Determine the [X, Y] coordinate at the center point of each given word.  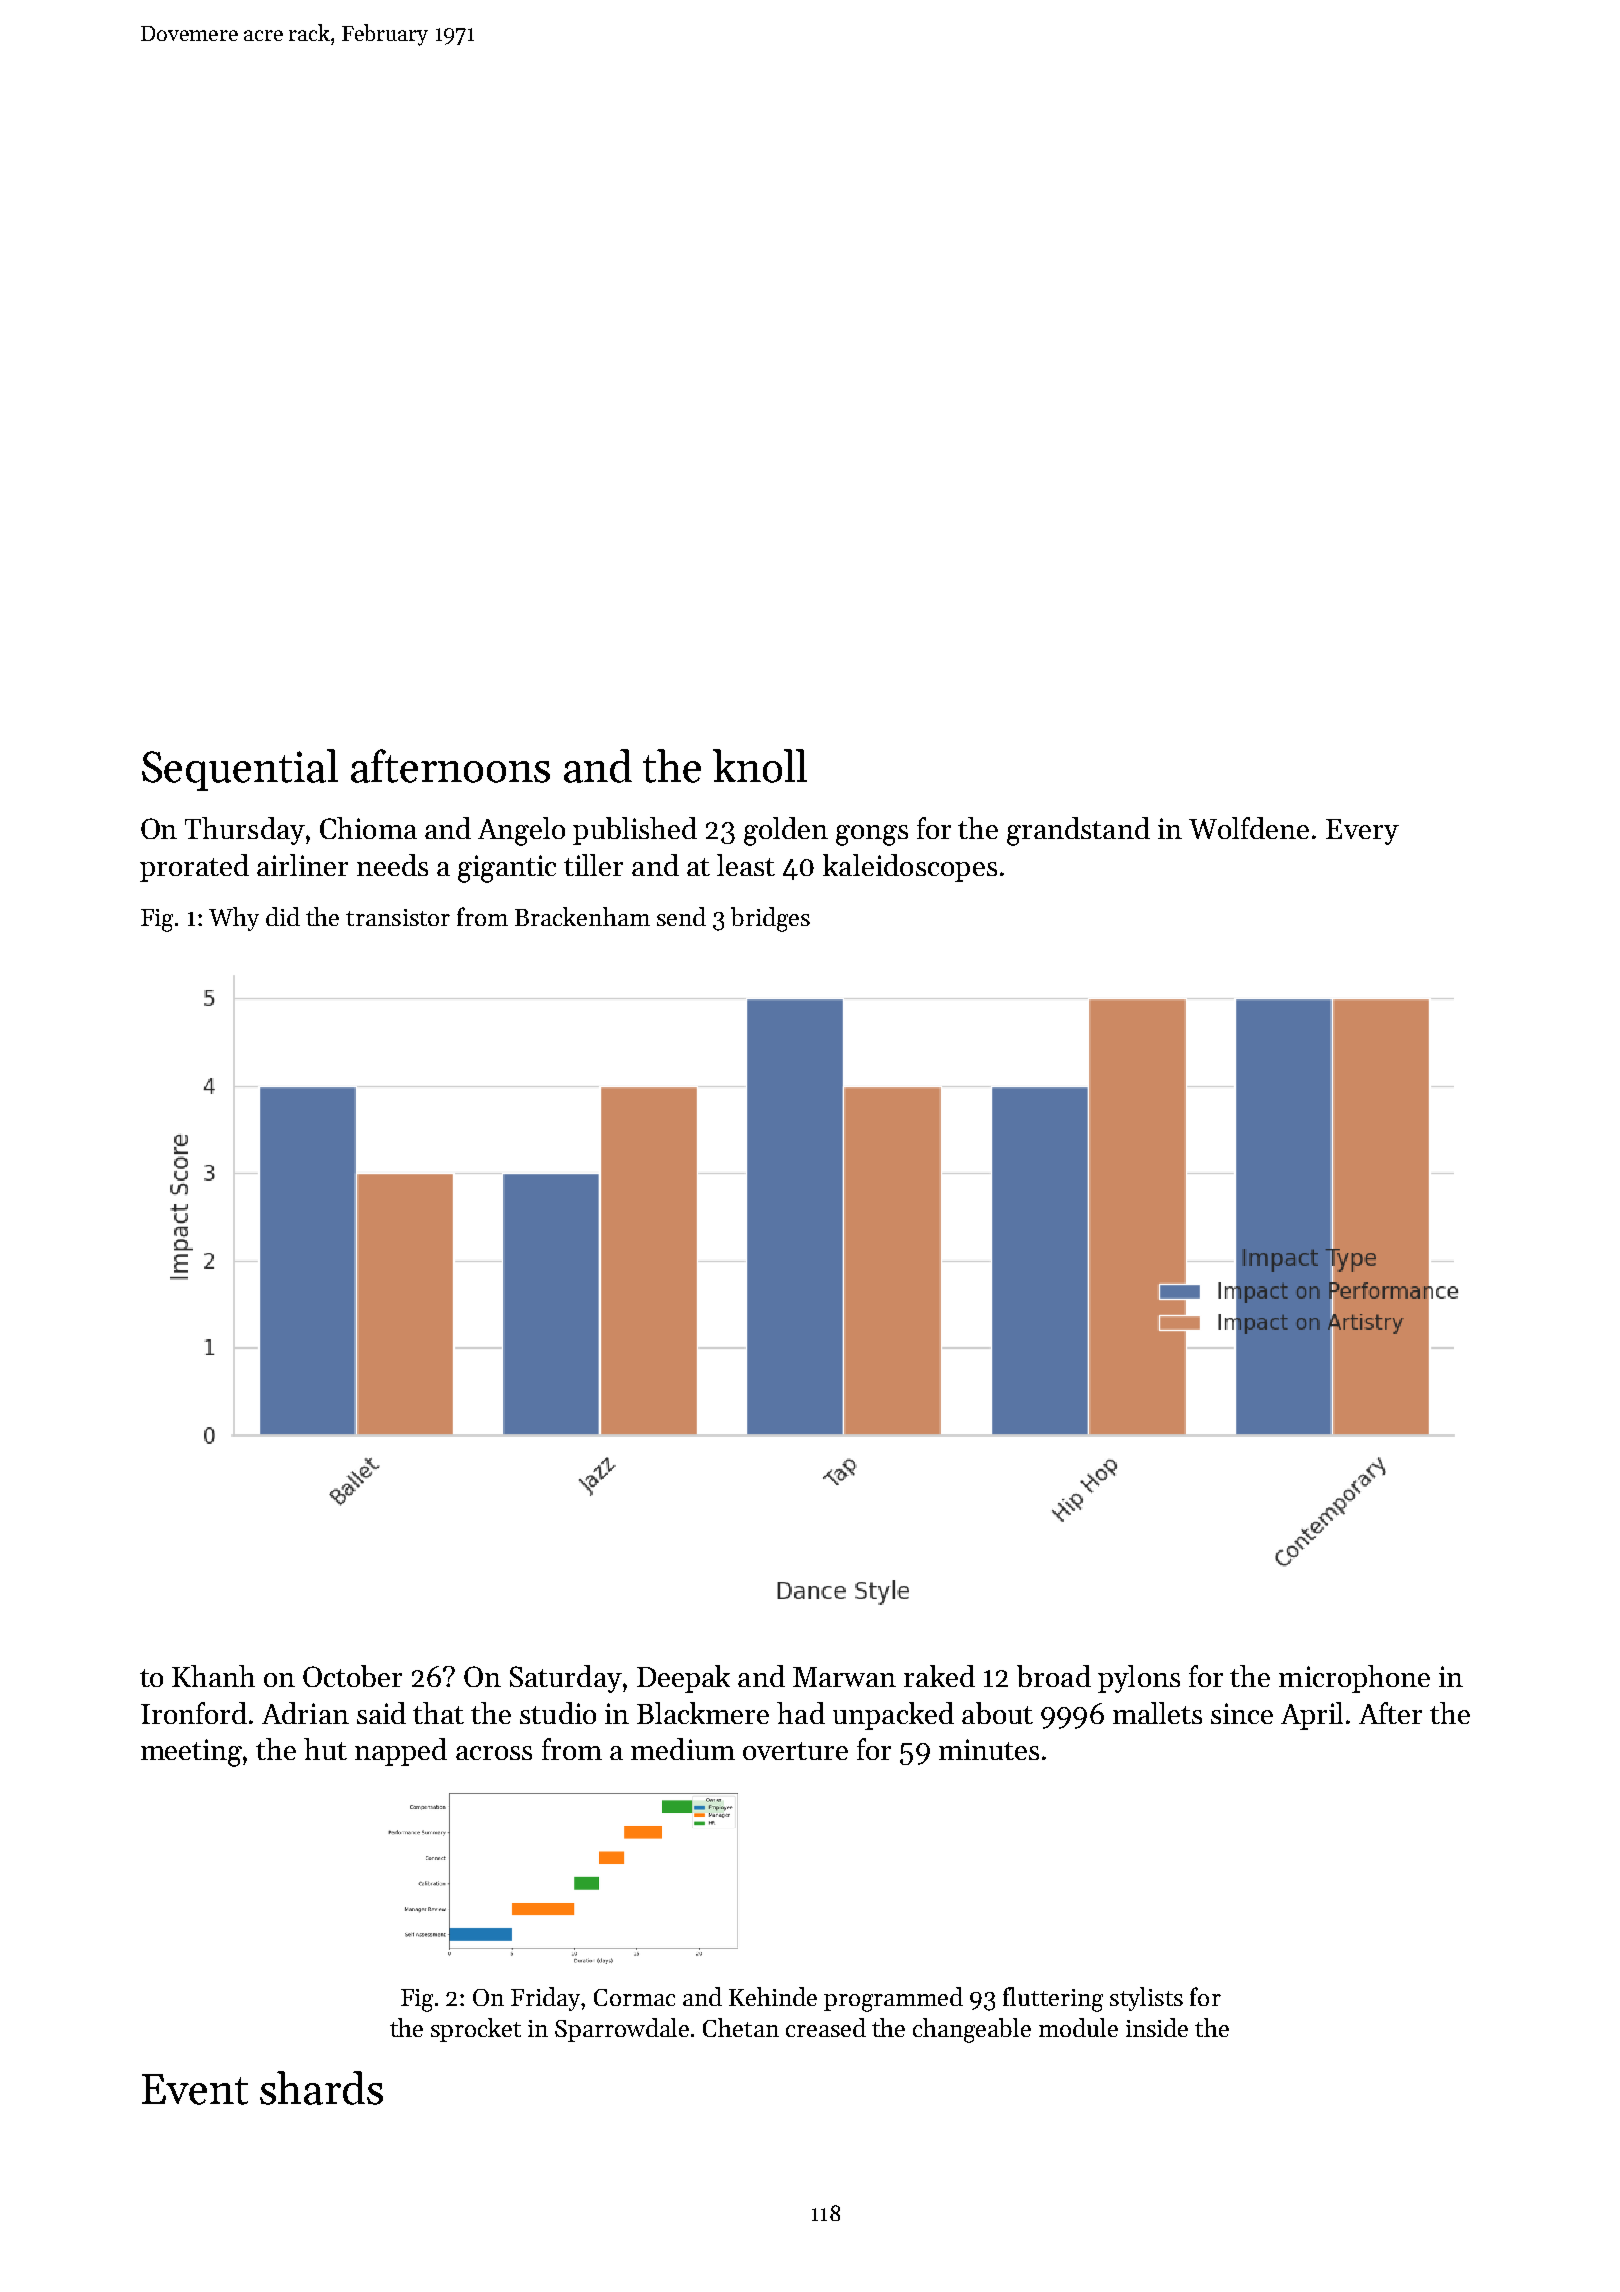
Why [234, 919]
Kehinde [773, 1996]
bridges [770, 919]
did [283, 916]
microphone [1354, 1679]
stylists [1146, 1999]
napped [401, 1752]
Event [195, 2089]
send [681, 916]
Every [1362, 832]
